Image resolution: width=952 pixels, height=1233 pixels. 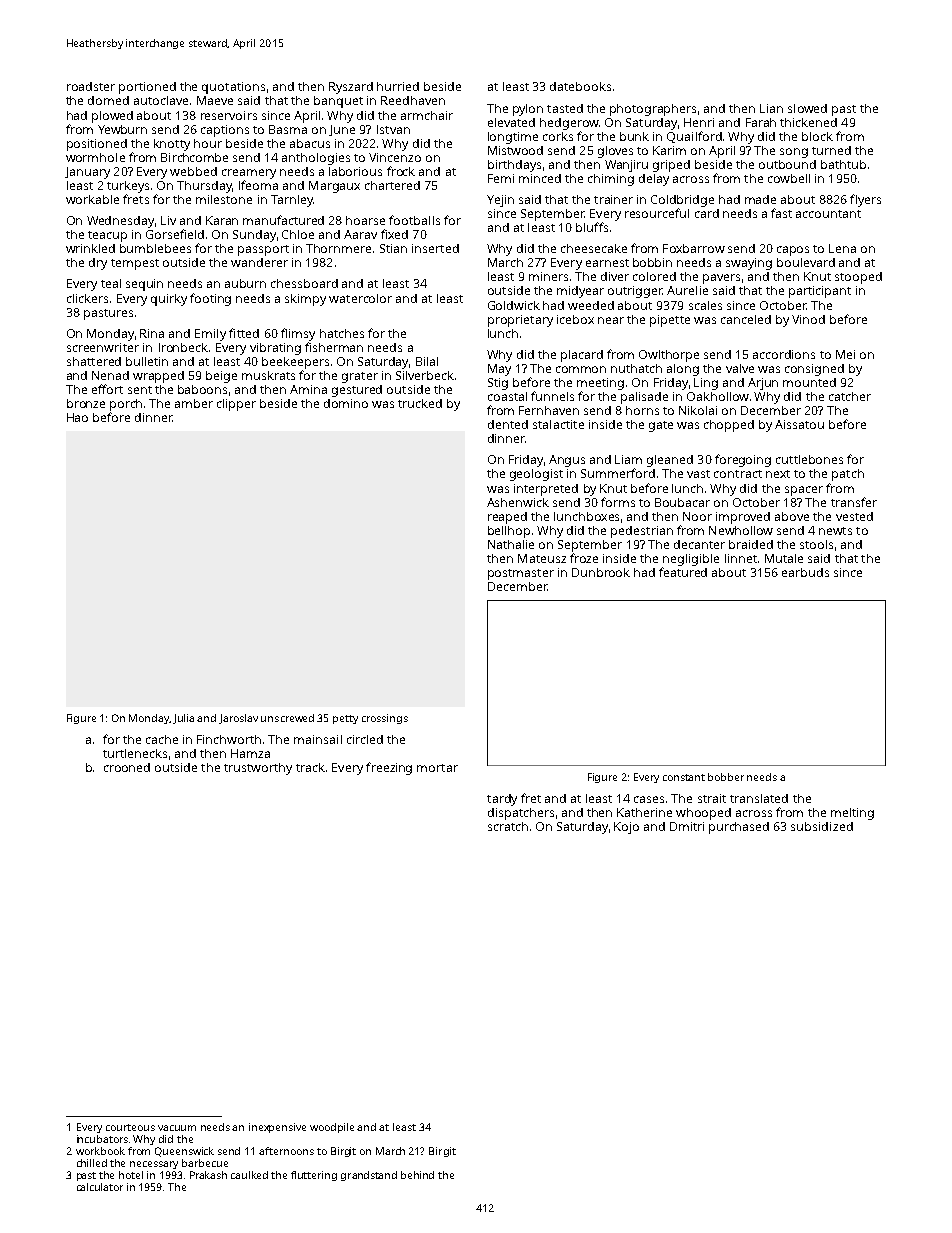 What do you see at coordinates (102, 1139) in the screenshot?
I see `incubators` at bounding box center [102, 1139].
